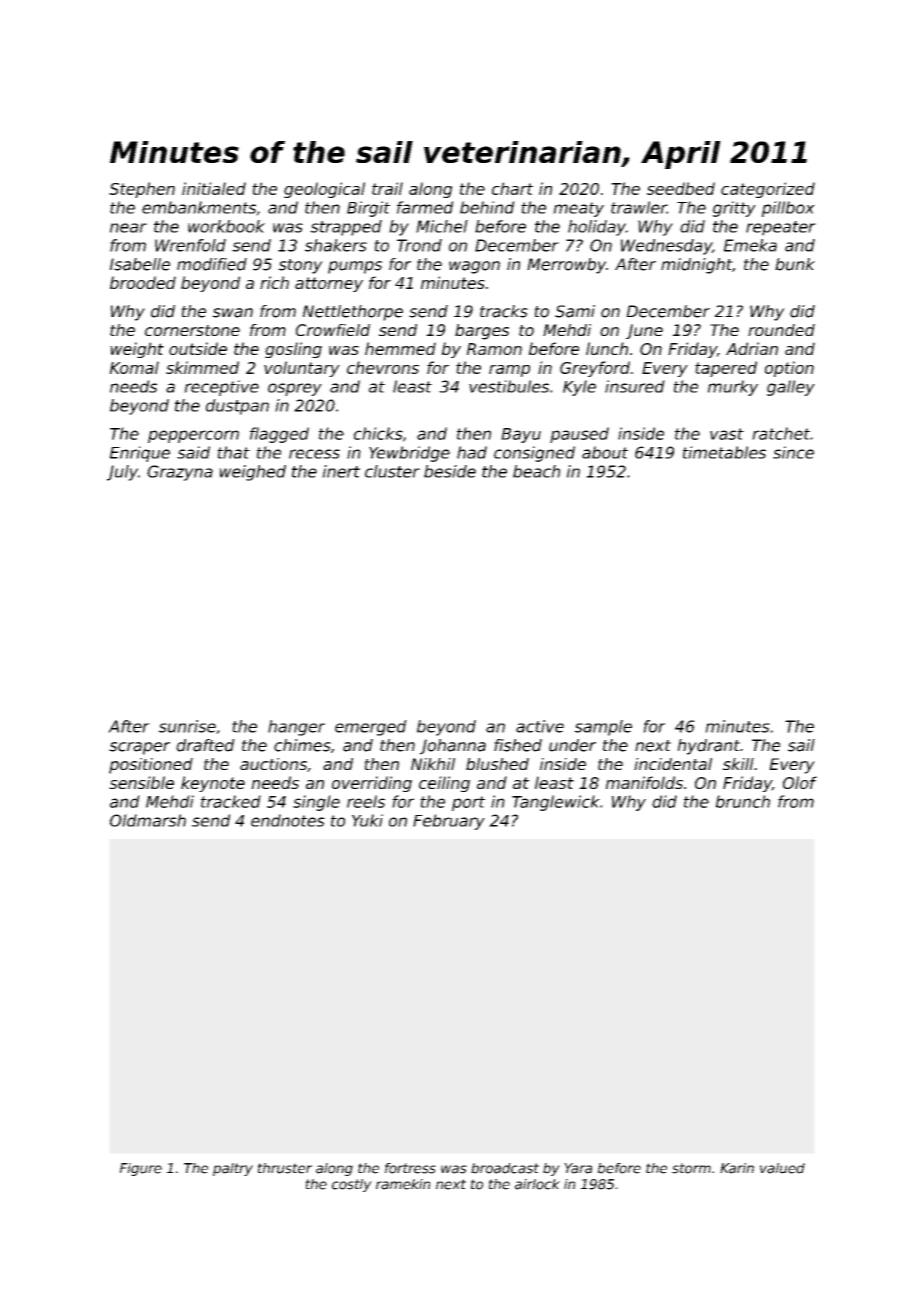 This screenshot has width=924, height=1311. What do you see at coordinates (512, 188) in the screenshot?
I see `chart` at bounding box center [512, 188].
